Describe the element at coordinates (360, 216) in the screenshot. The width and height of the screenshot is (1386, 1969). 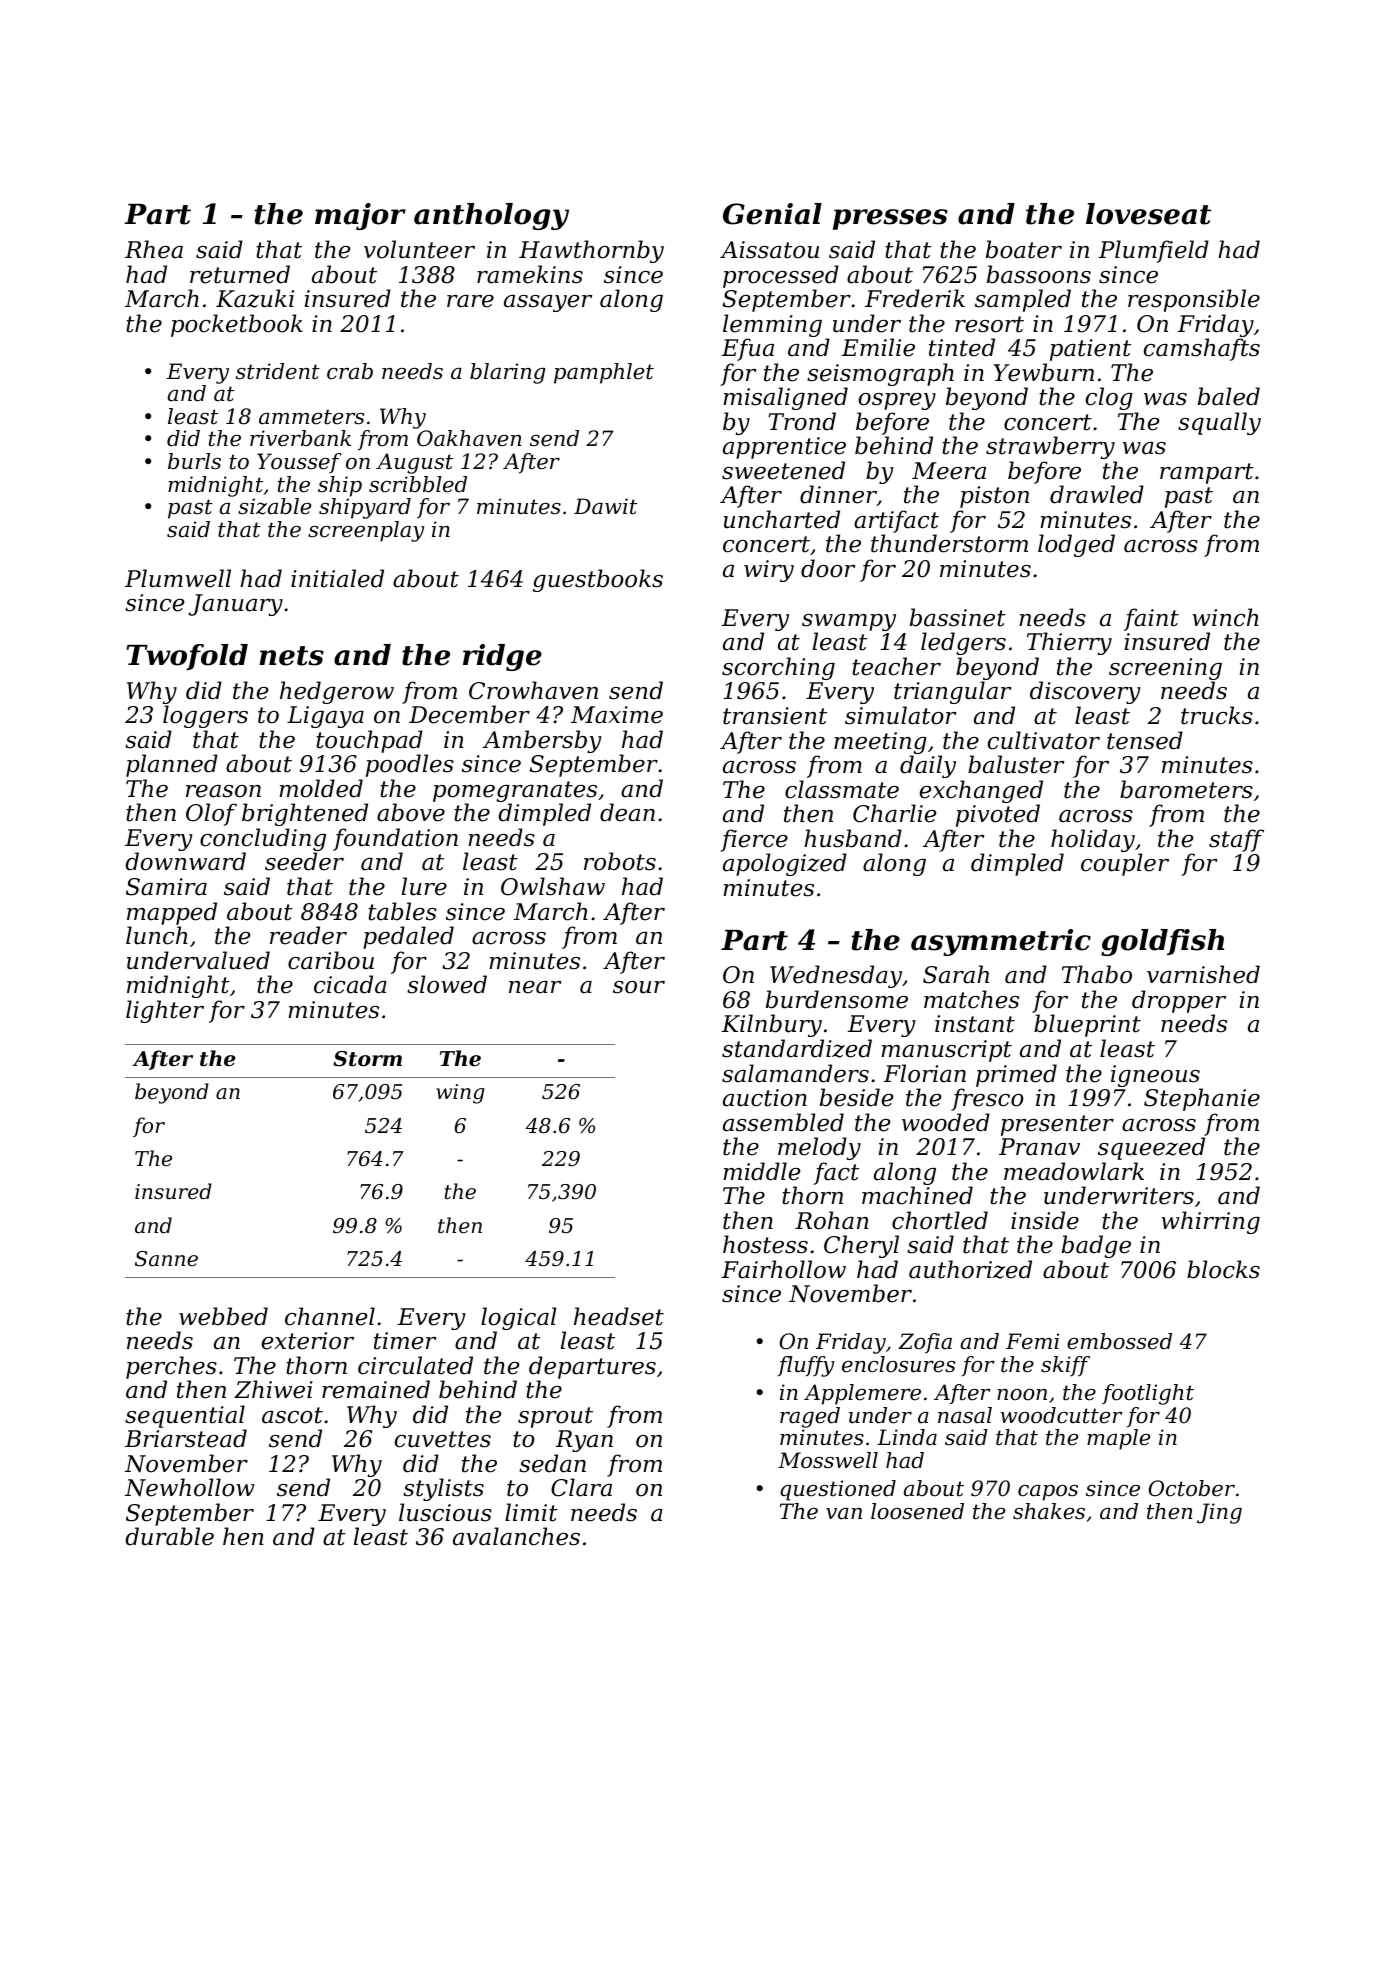
I see `major` at that location.
